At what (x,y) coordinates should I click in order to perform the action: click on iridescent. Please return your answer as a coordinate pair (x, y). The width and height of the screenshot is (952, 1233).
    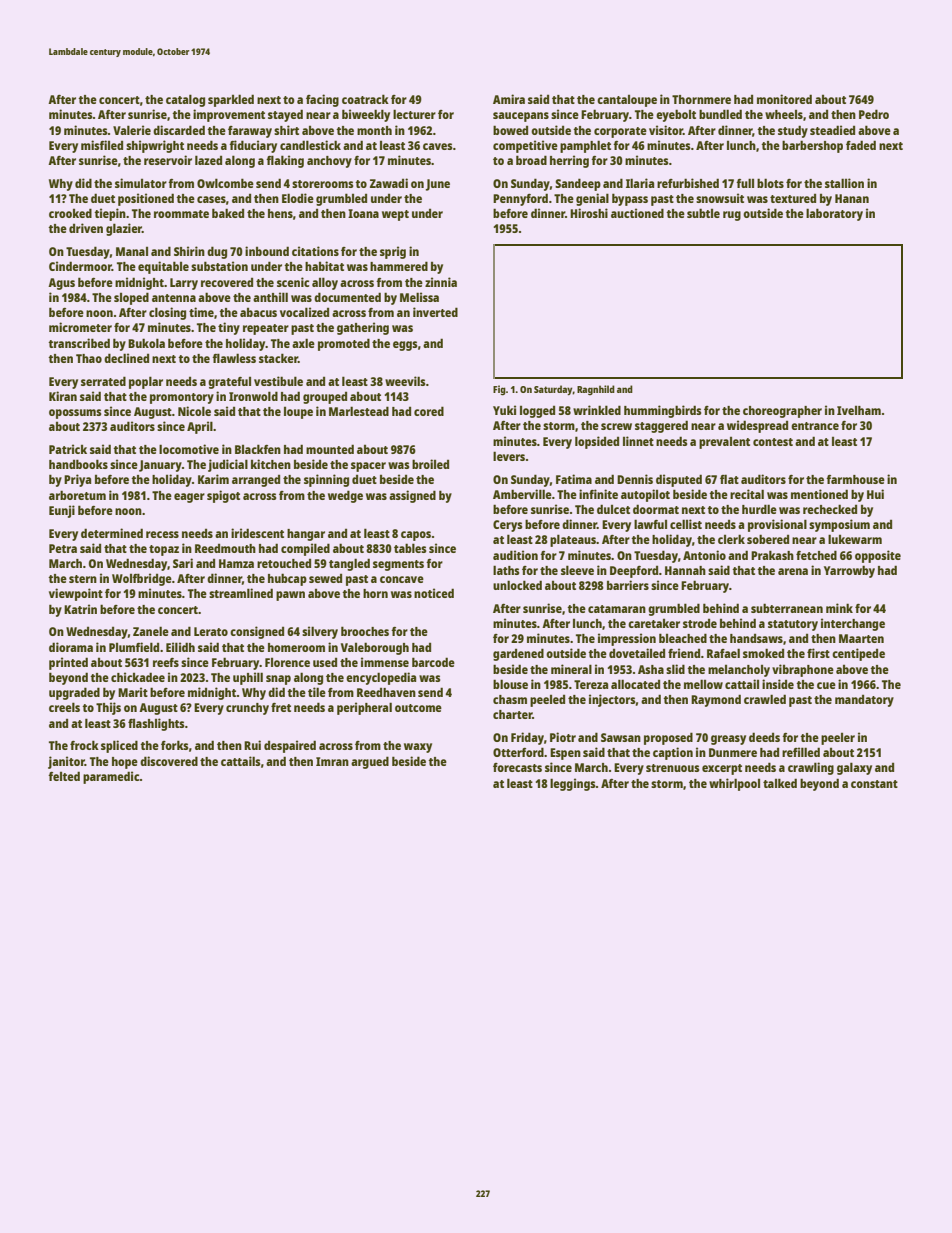
    Looking at the image, I should click on (257, 533).
